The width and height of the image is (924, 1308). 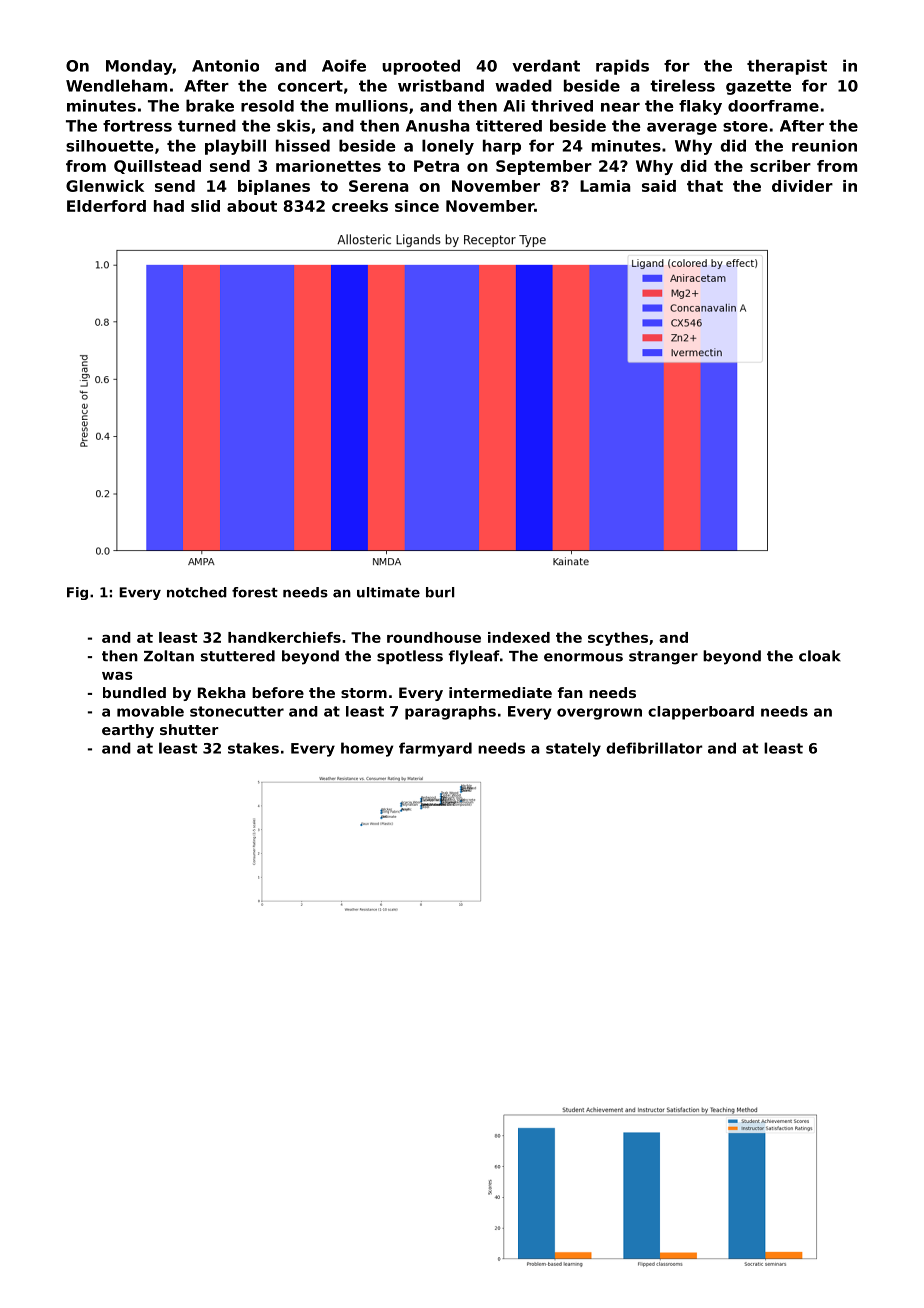 What do you see at coordinates (150, 711) in the image?
I see `movable` at bounding box center [150, 711].
